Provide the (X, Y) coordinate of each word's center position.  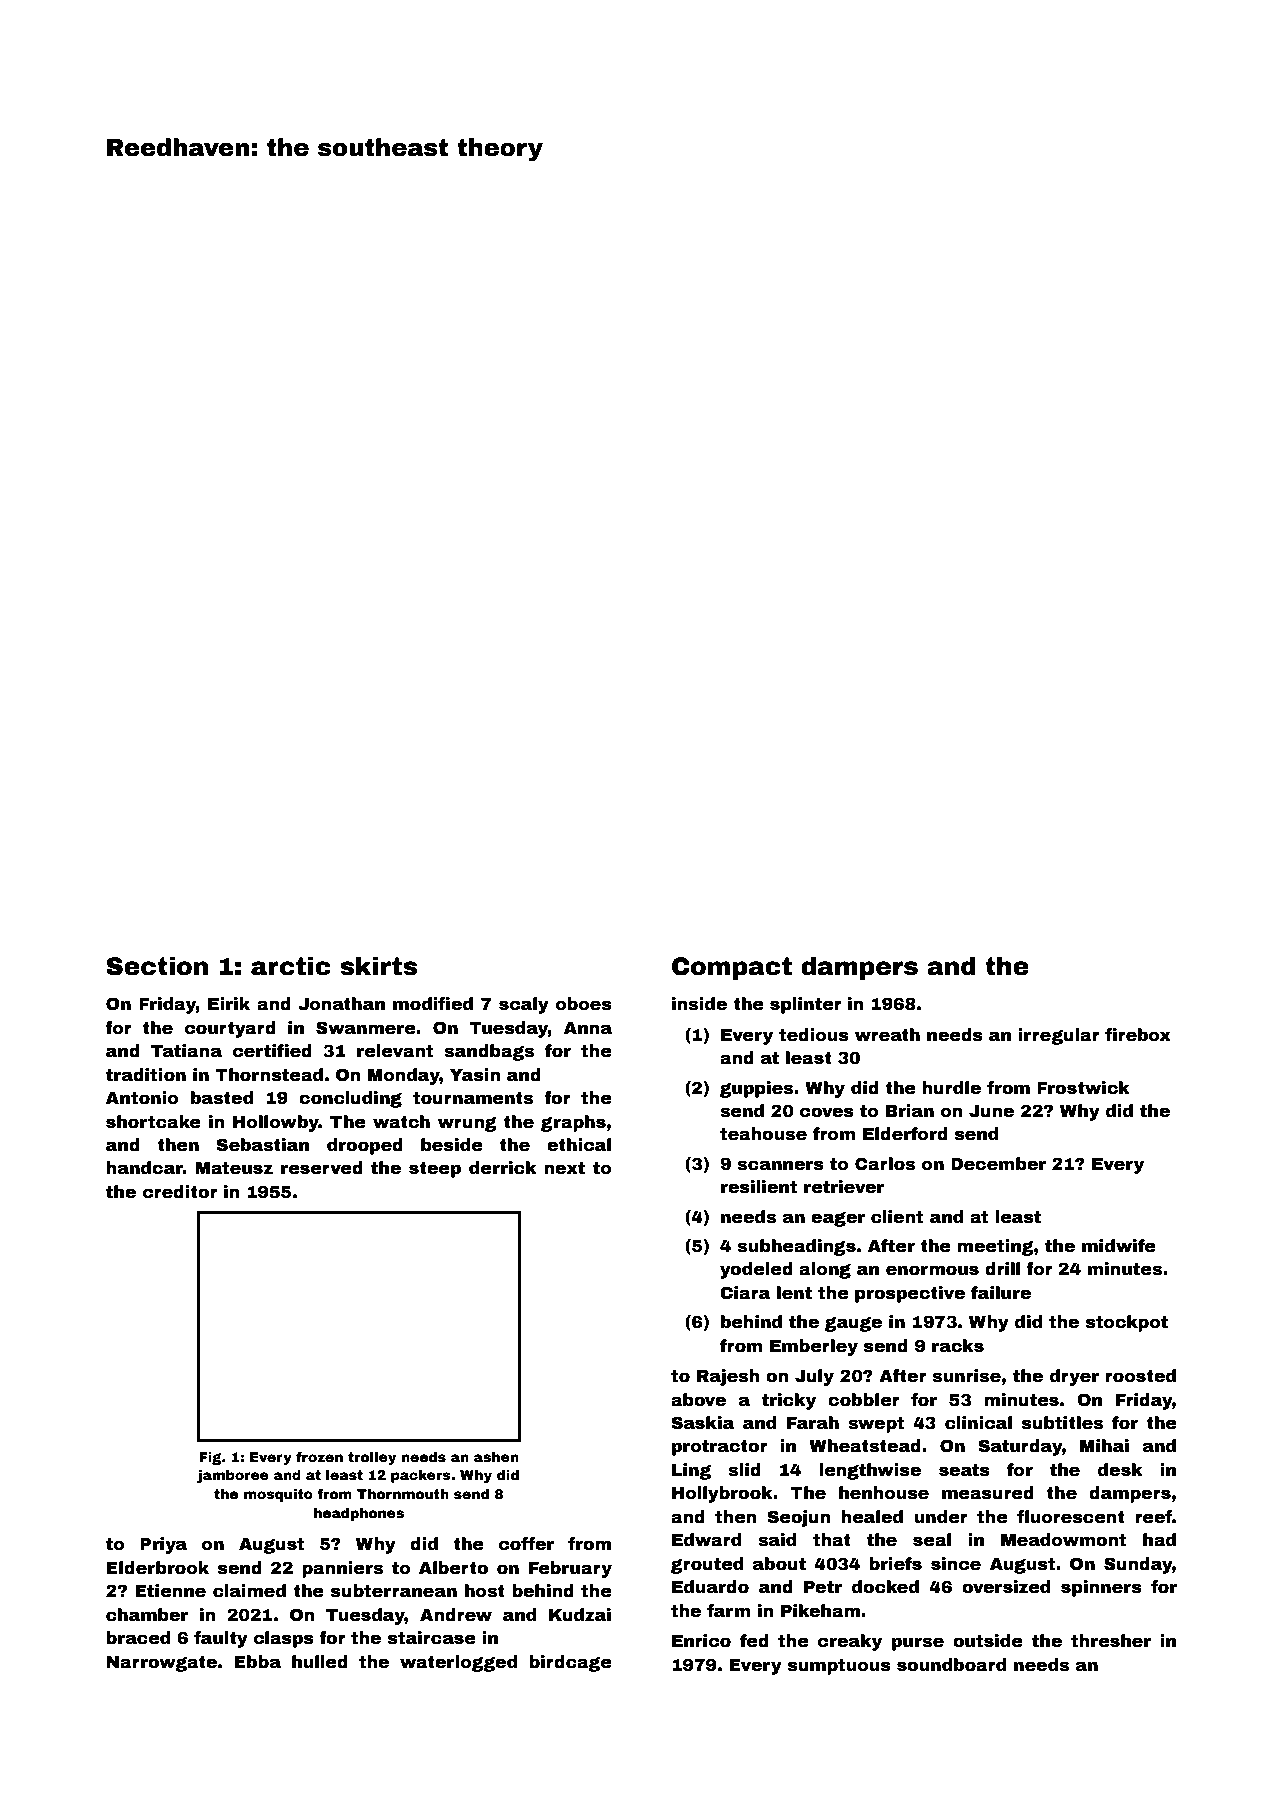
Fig (210, 1458)
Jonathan (341, 1004)
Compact (732, 968)
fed (754, 1641)
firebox (1138, 1035)
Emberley (814, 1347)
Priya (163, 1545)
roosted (1140, 1376)
